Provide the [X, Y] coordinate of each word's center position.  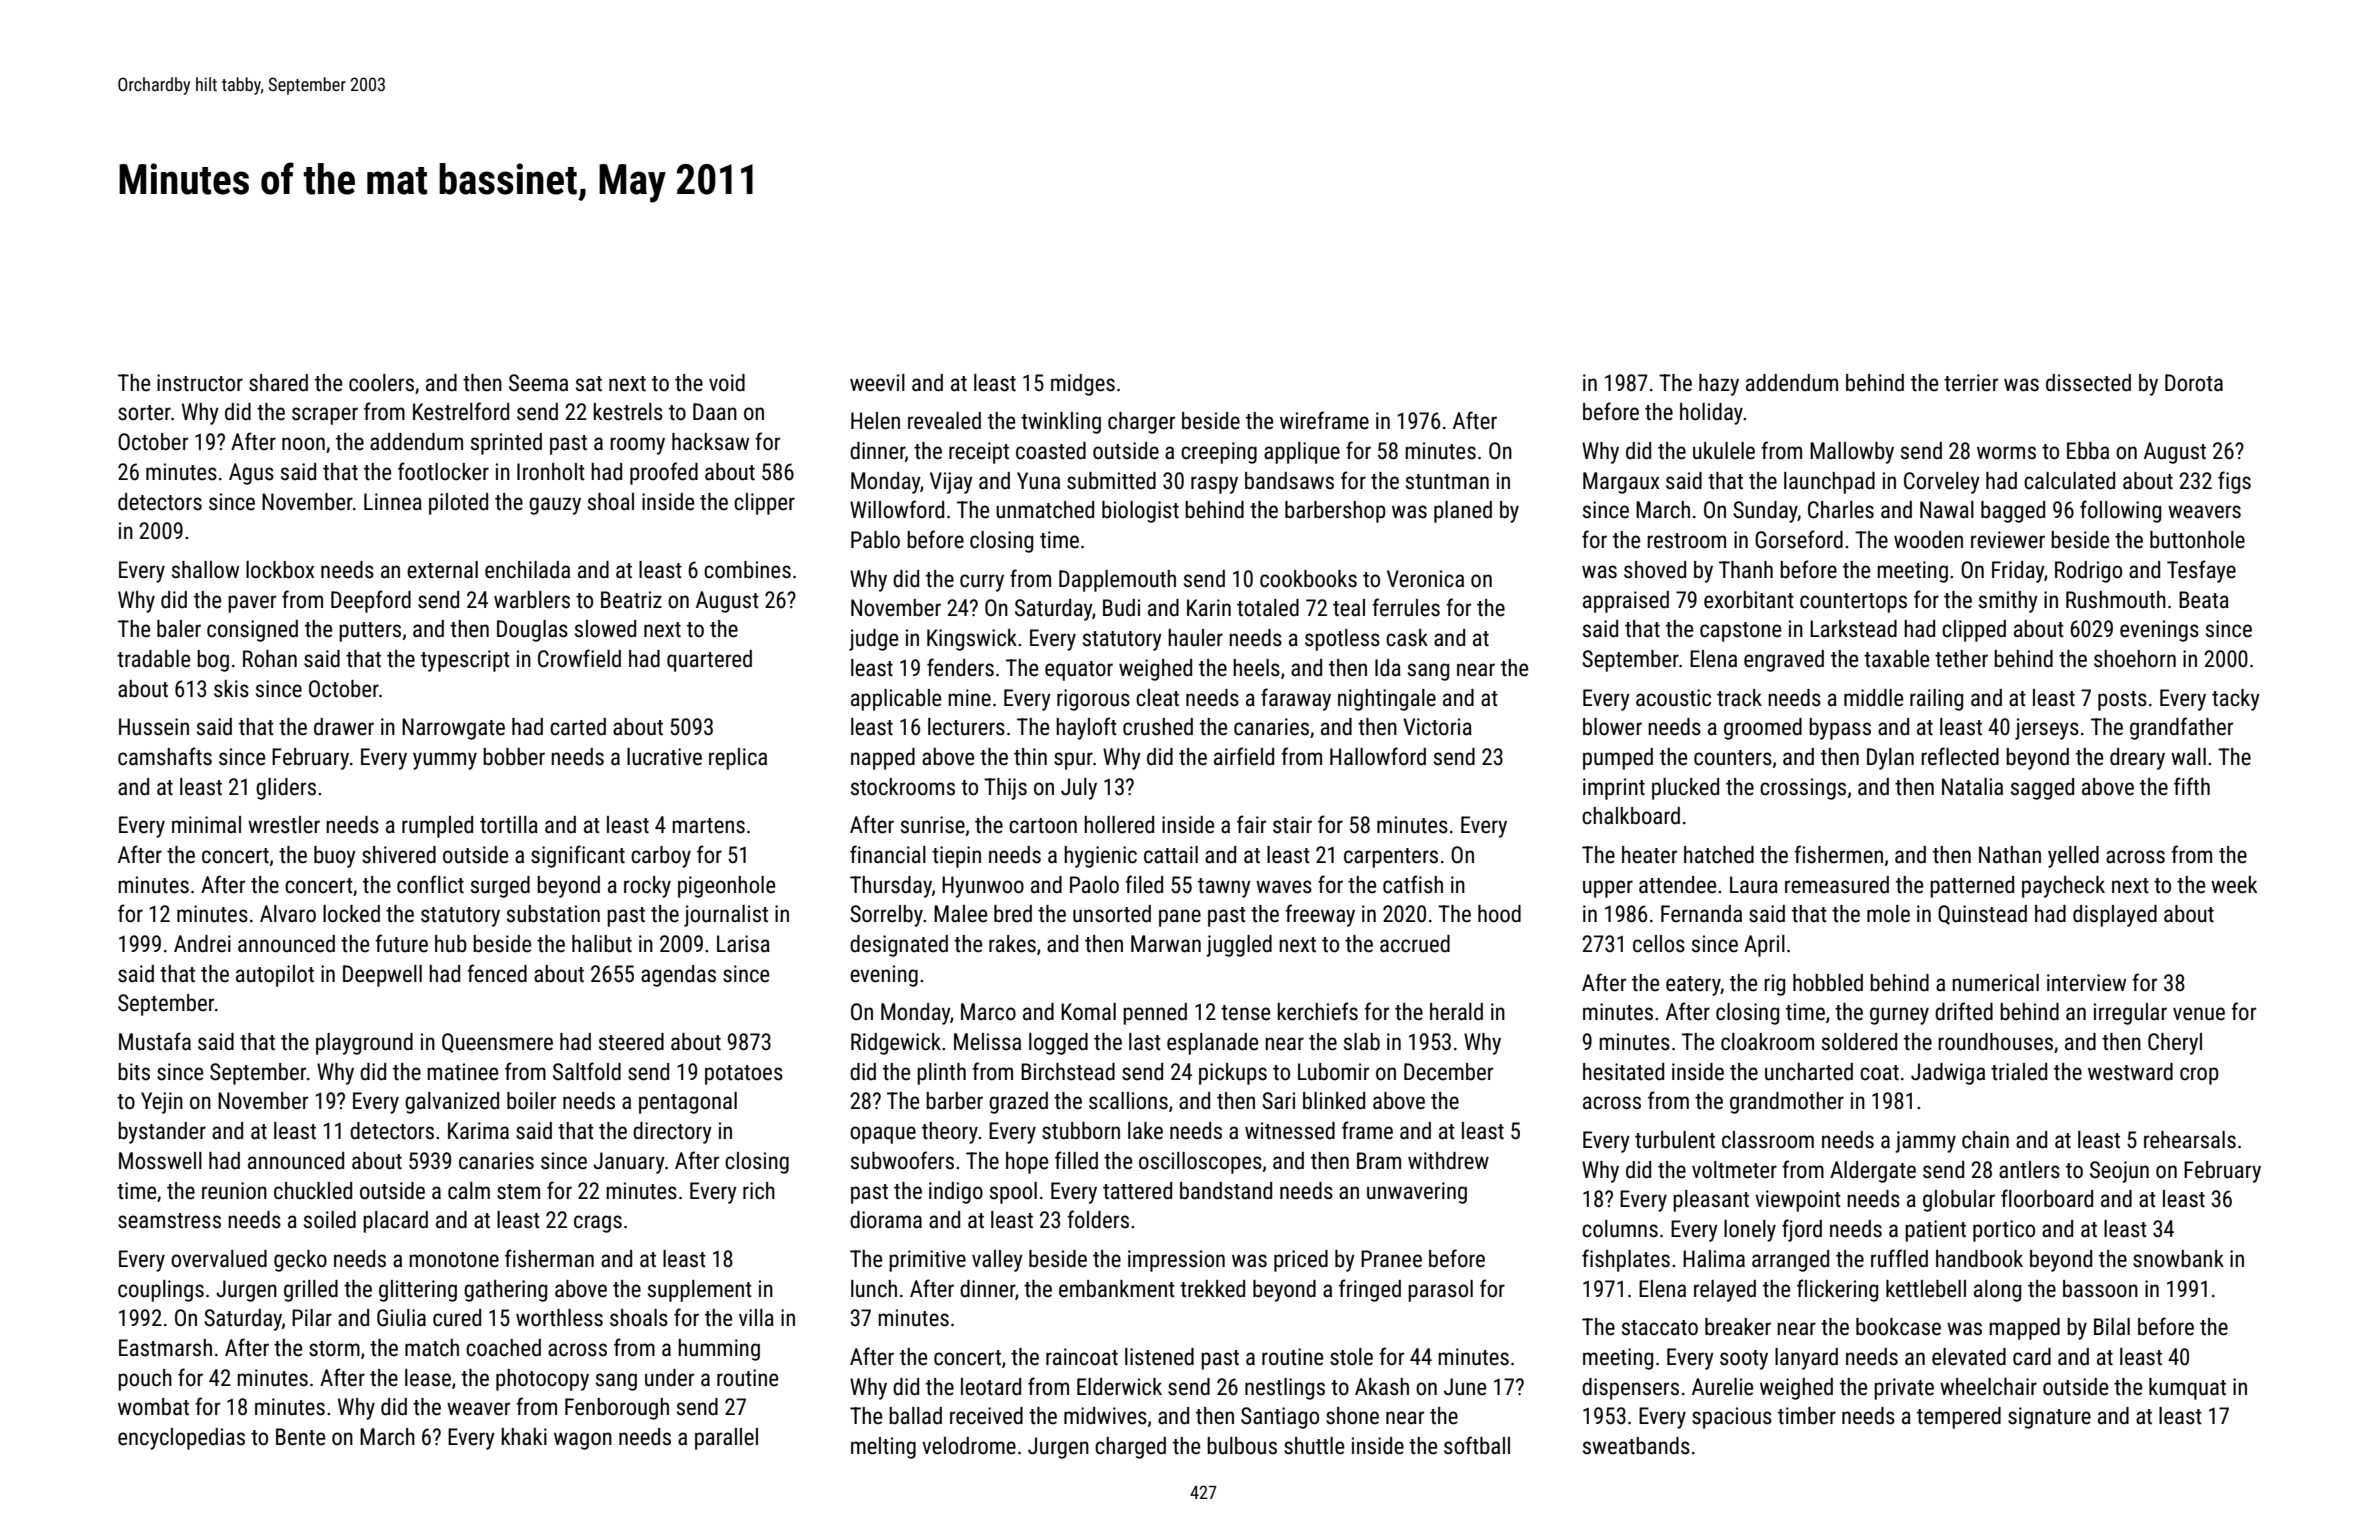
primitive [927, 1261]
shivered [399, 855]
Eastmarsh [165, 1348]
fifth [2192, 786]
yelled [2073, 857]
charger [1141, 423]
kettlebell [1926, 1289]
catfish [1413, 884]
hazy [1719, 385]
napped [883, 759]
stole [1351, 1357]
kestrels [628, 412]
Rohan [270, 659]
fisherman [549, 1258]
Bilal [2112, 1326]
